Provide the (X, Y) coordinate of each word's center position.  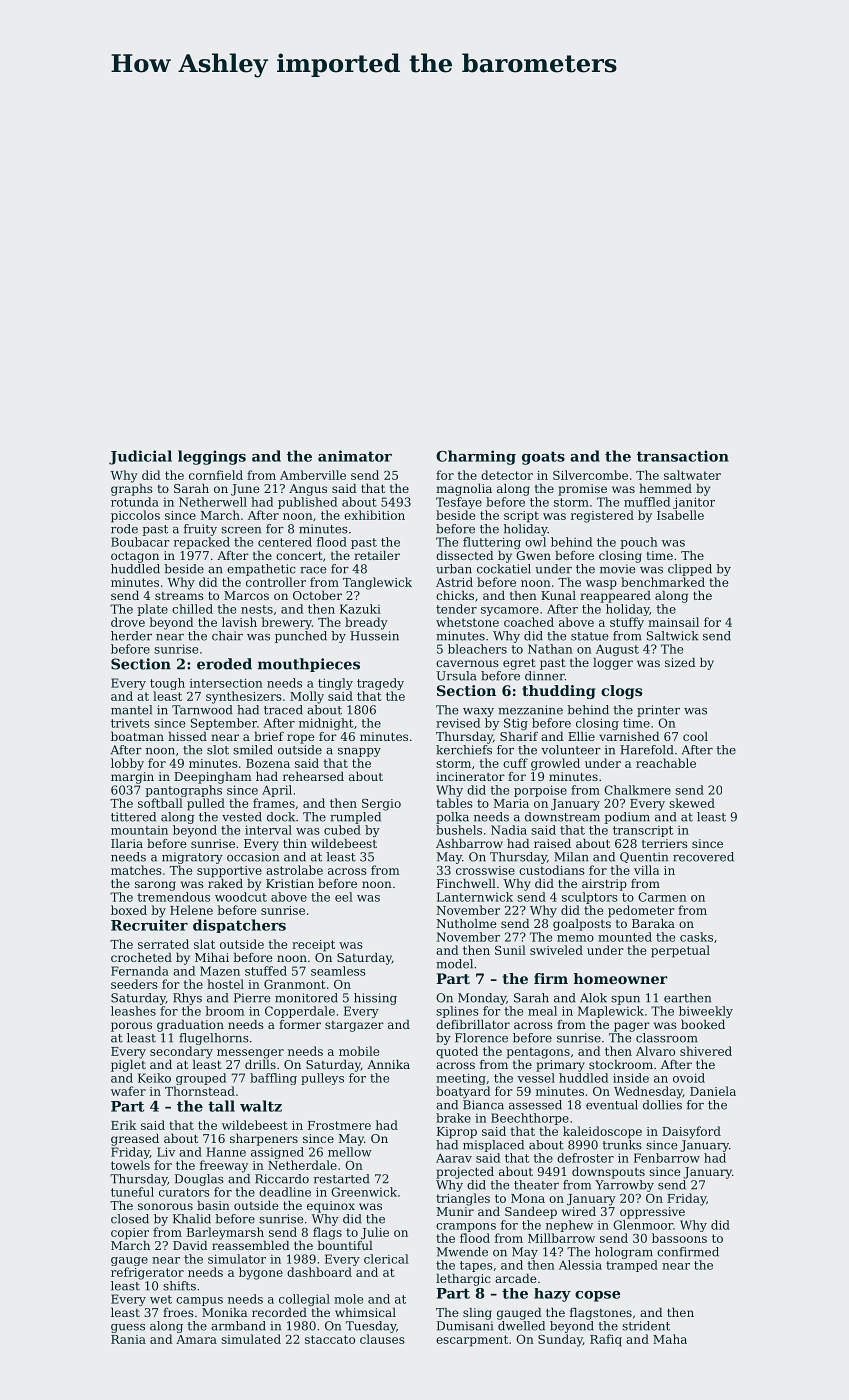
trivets (130, 723)
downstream (562, 817)
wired (579, 1211)
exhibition (374, 515)
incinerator (470, 776)
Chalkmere (637, 790)
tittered (133, 817)
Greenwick (364, 1192)
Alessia (580, 1265)
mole (348, 1299)
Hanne (226, 1152)
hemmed (665, 488)
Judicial (140, 457)
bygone (261, 1273)
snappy (359, 752)
